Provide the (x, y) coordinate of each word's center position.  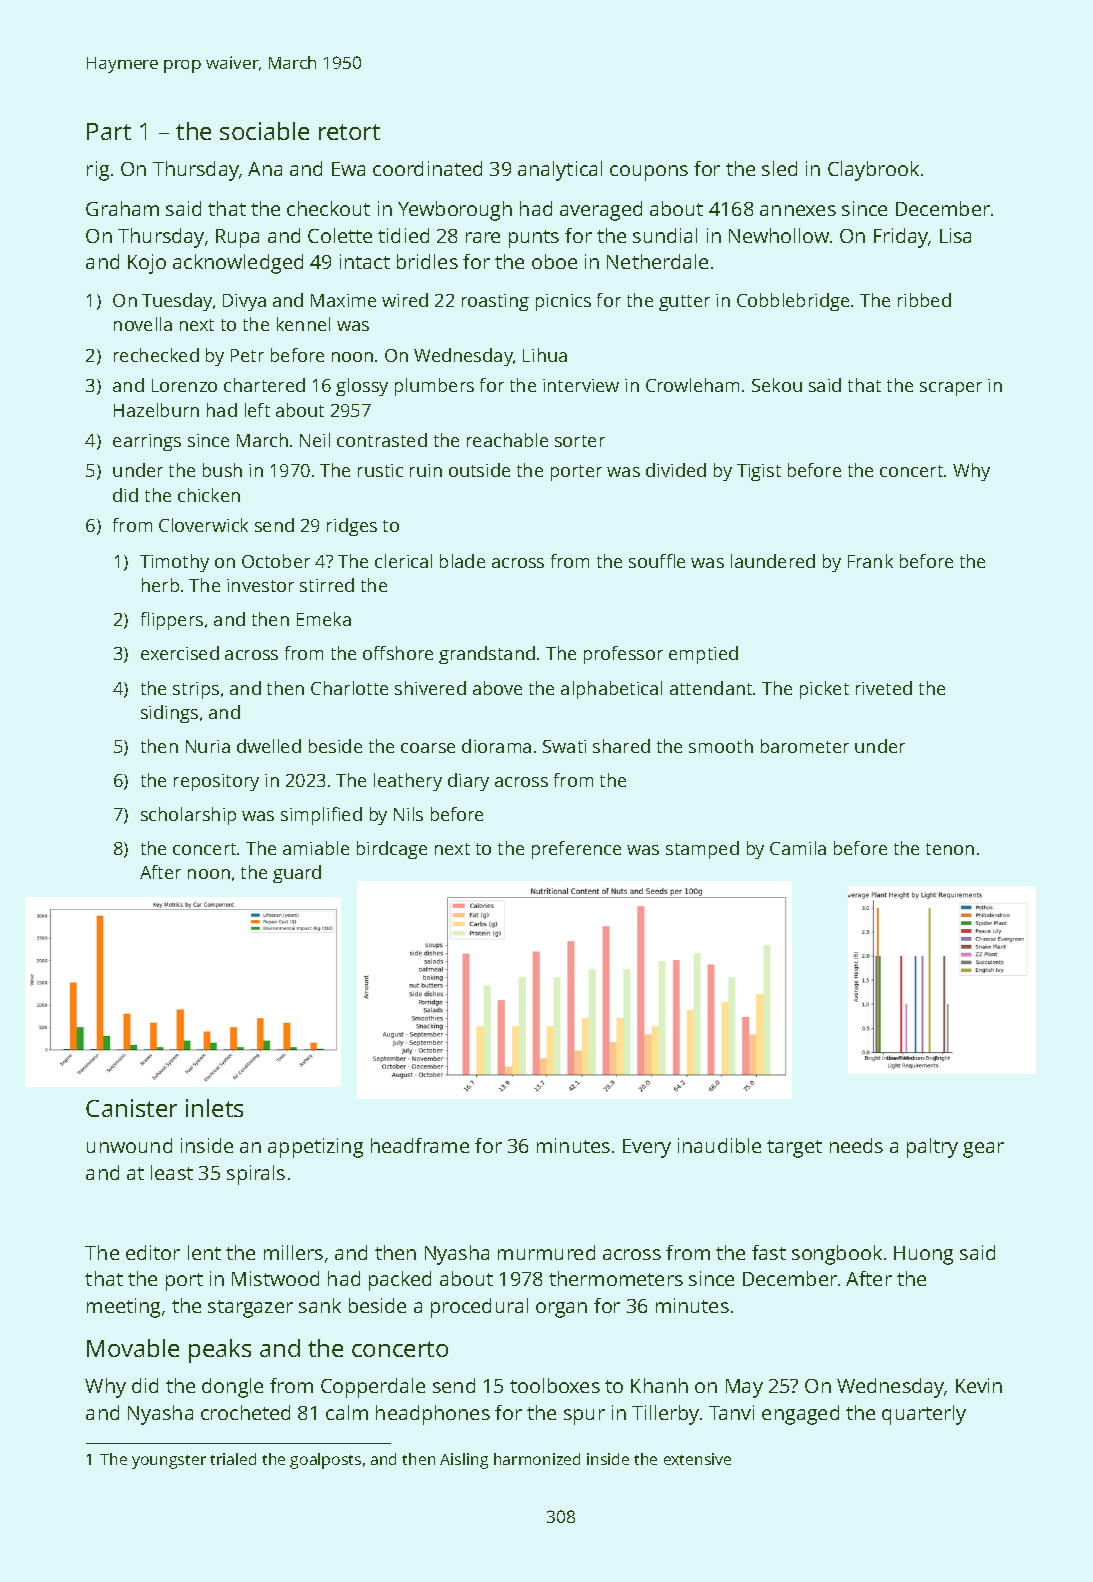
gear (983, 1150)
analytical (560, 171)
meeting (123, 1308)
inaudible (719, 1145)
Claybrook (873, 171)
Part (109, 131)
